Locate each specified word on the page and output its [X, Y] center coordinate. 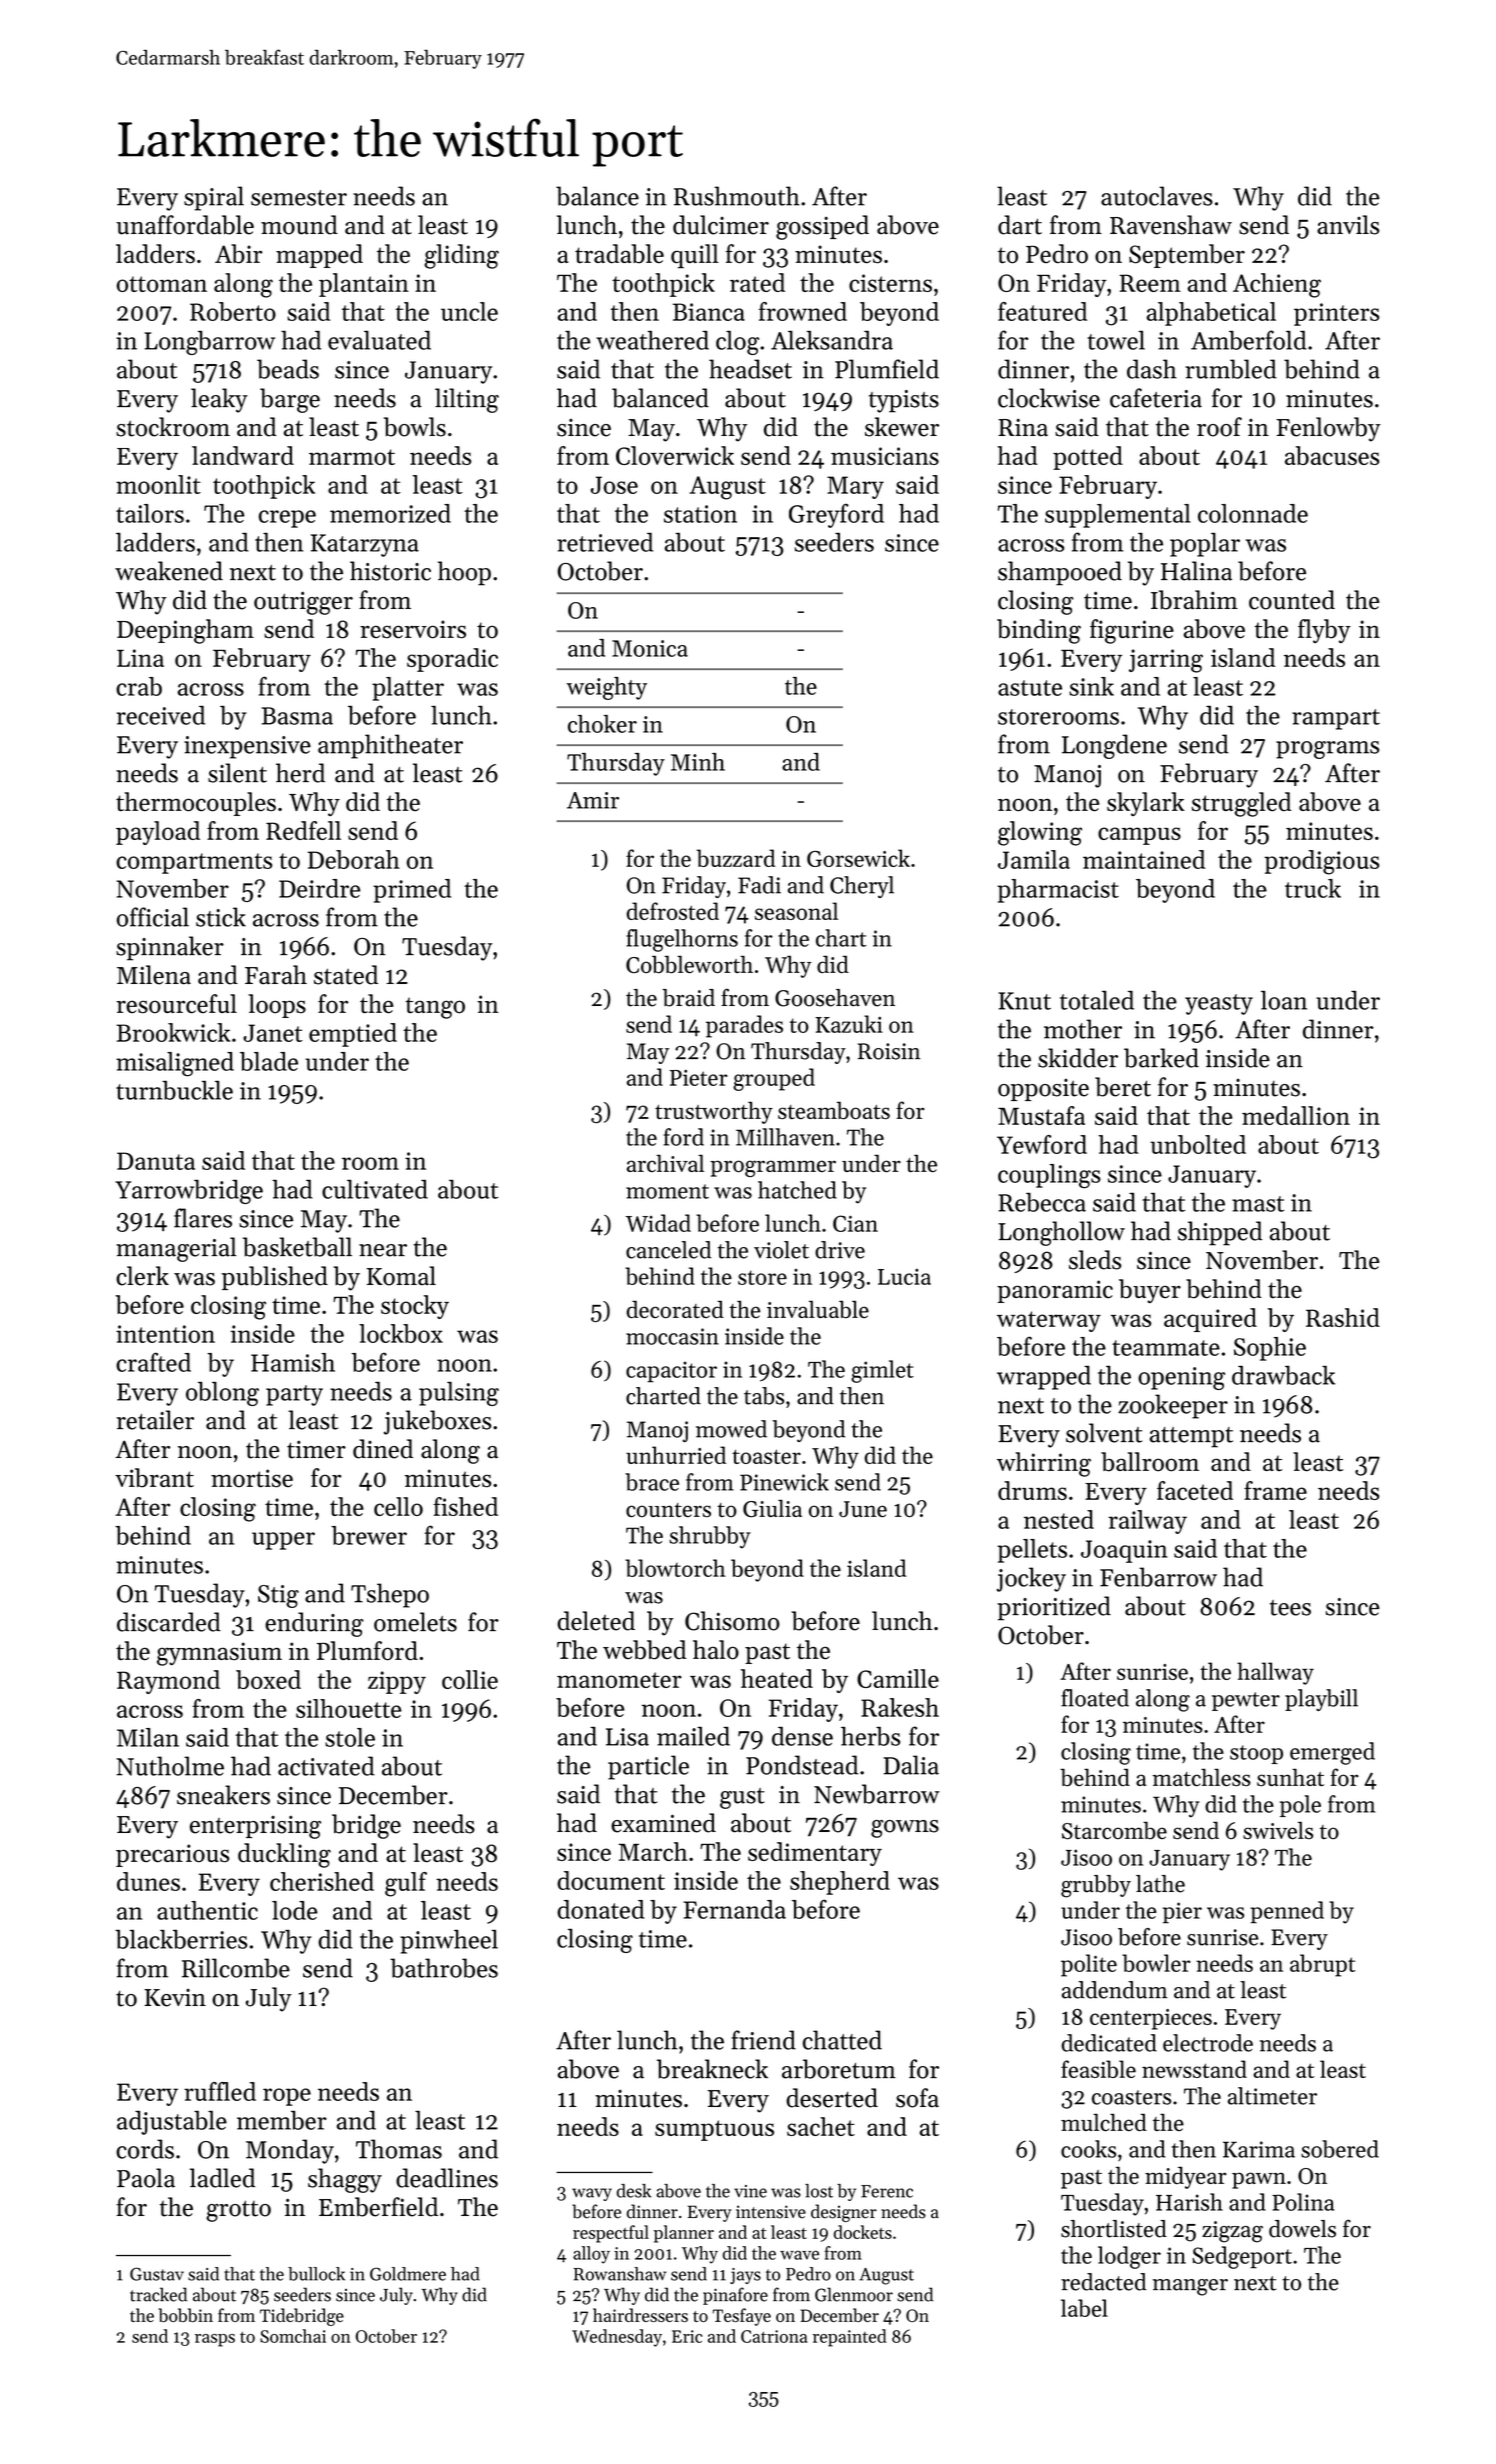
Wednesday [617, 2338]
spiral [214, 198]
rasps [215, 2340]
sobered [1340, 2149]
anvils [1348, 225]
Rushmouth [737, 196]
